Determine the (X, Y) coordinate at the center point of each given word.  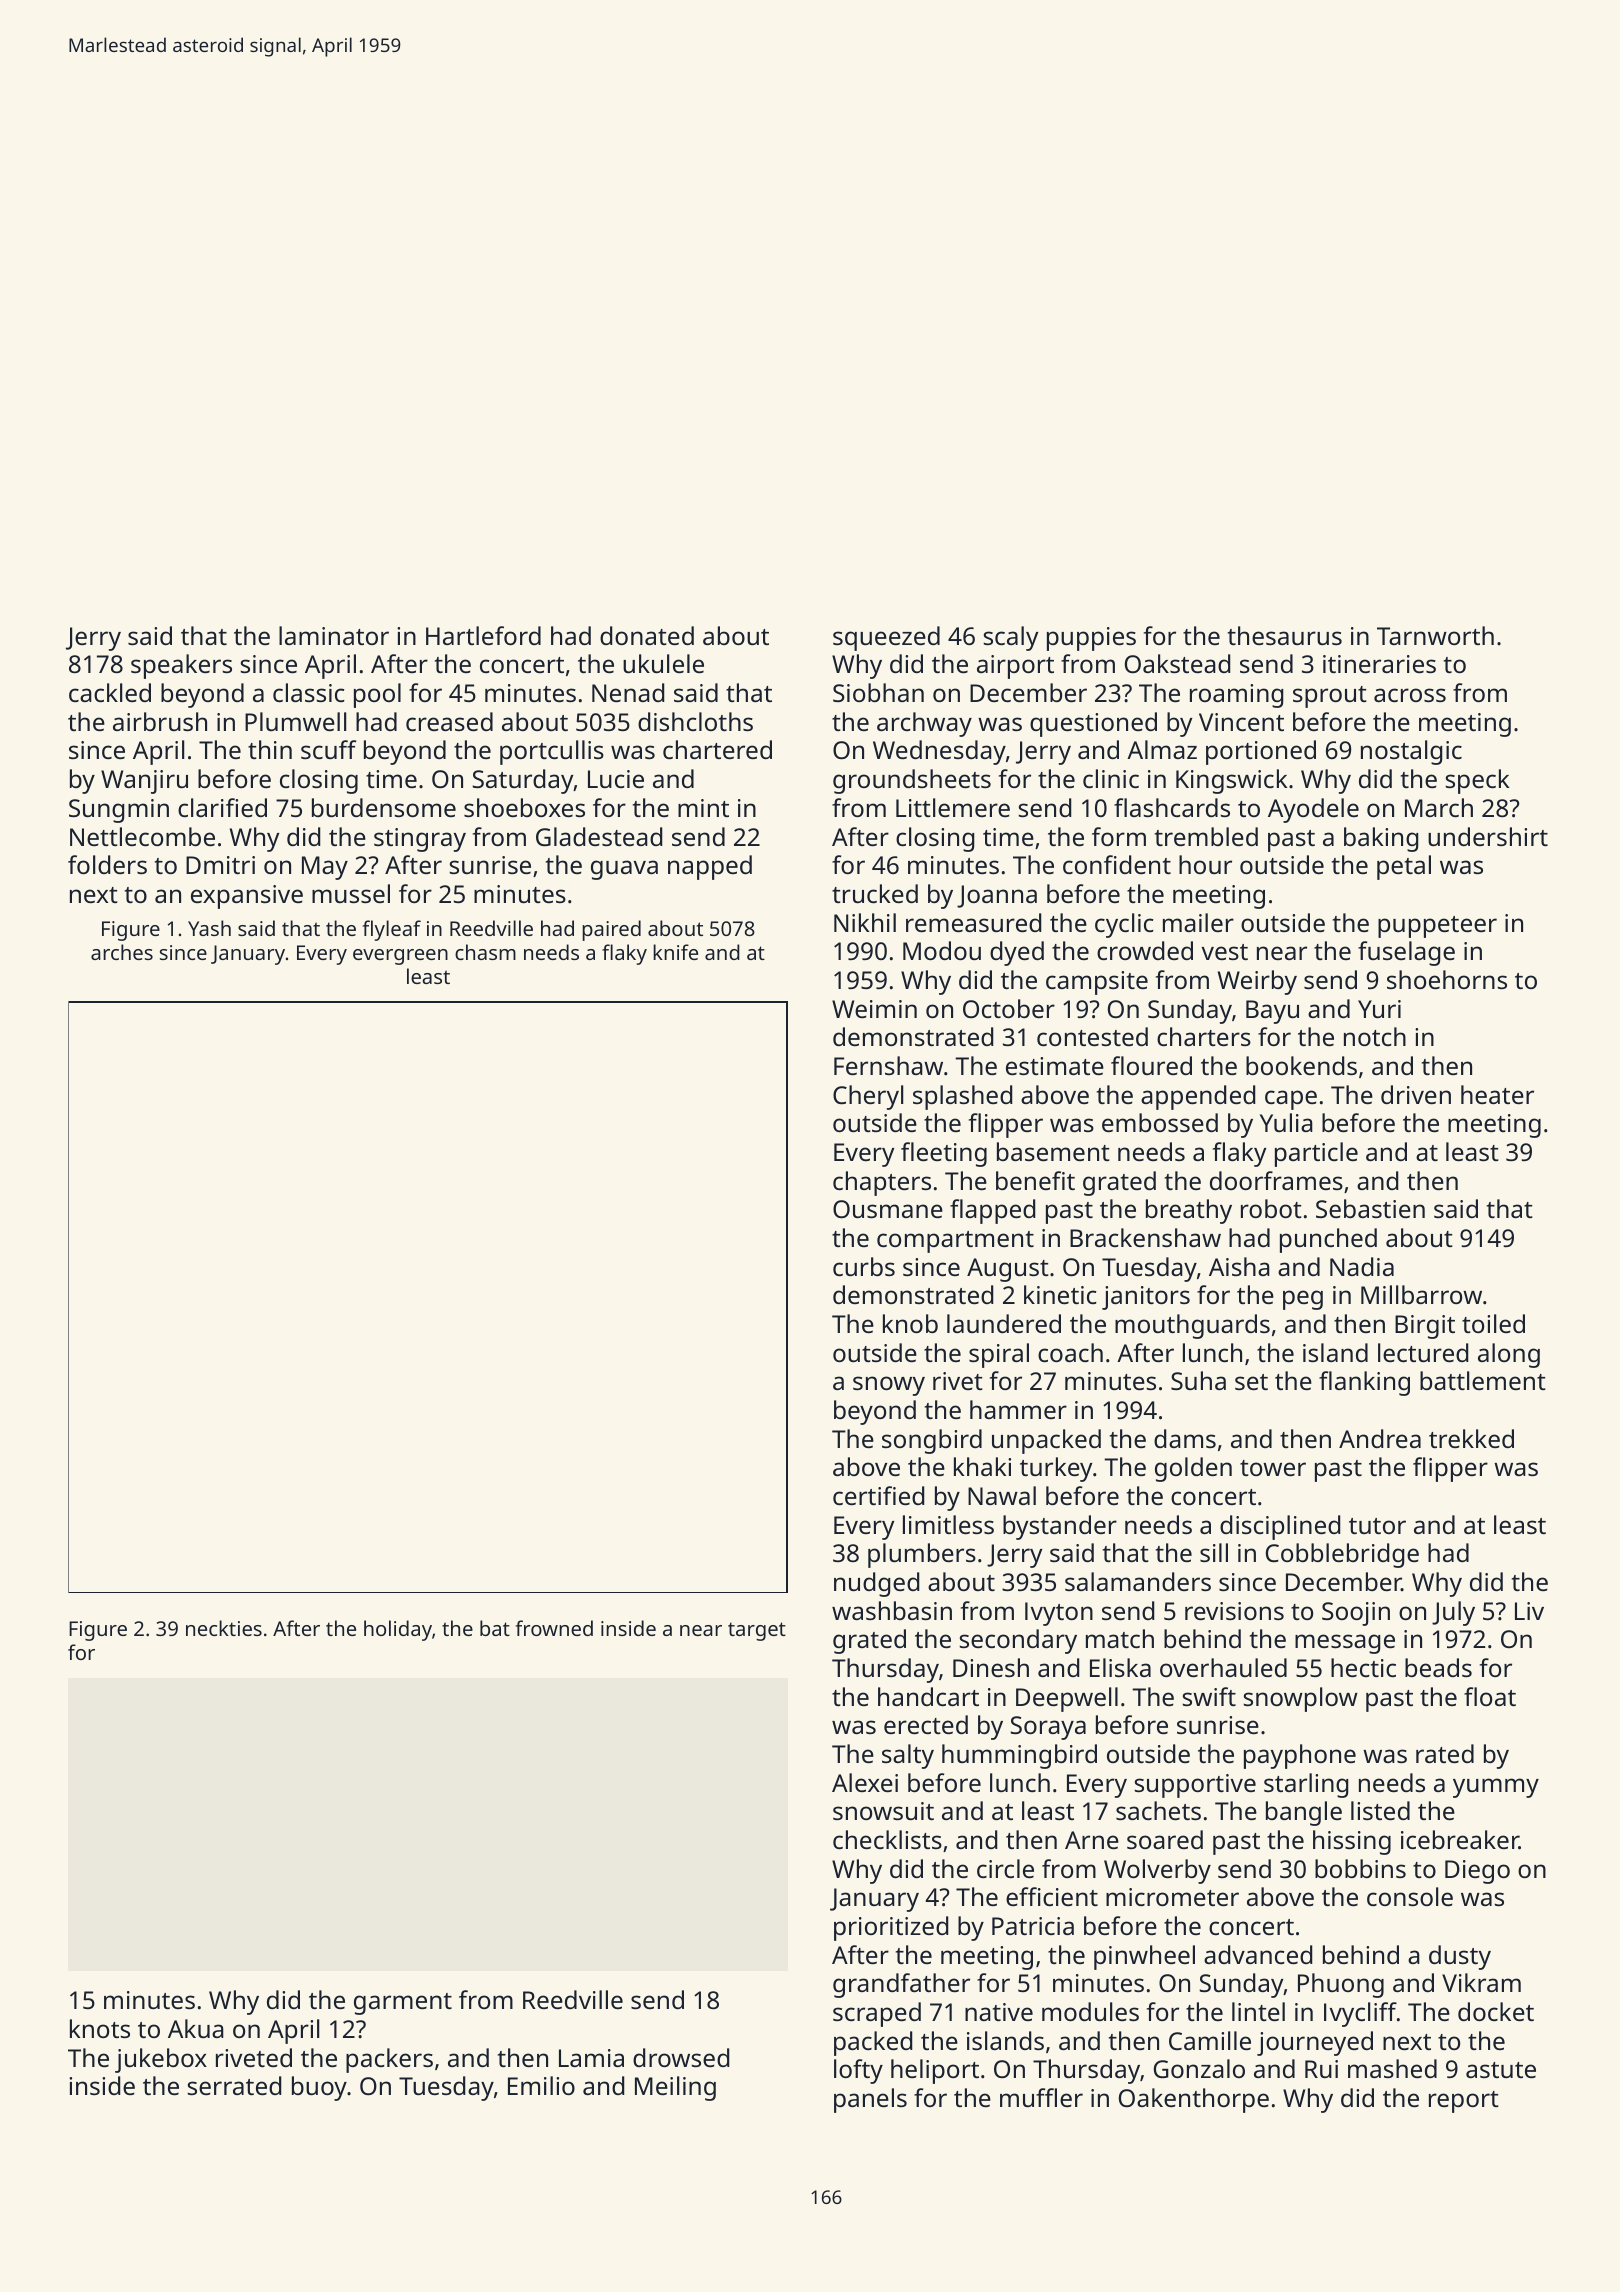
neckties (224, 1628)
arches (122, 952)
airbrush (160, 721)
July (1453, 1613)
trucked (875, 893)
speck (1477, 781)
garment (403, 2004)
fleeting (944, 1154)
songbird (932, 1441)
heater (1497, 1094)
